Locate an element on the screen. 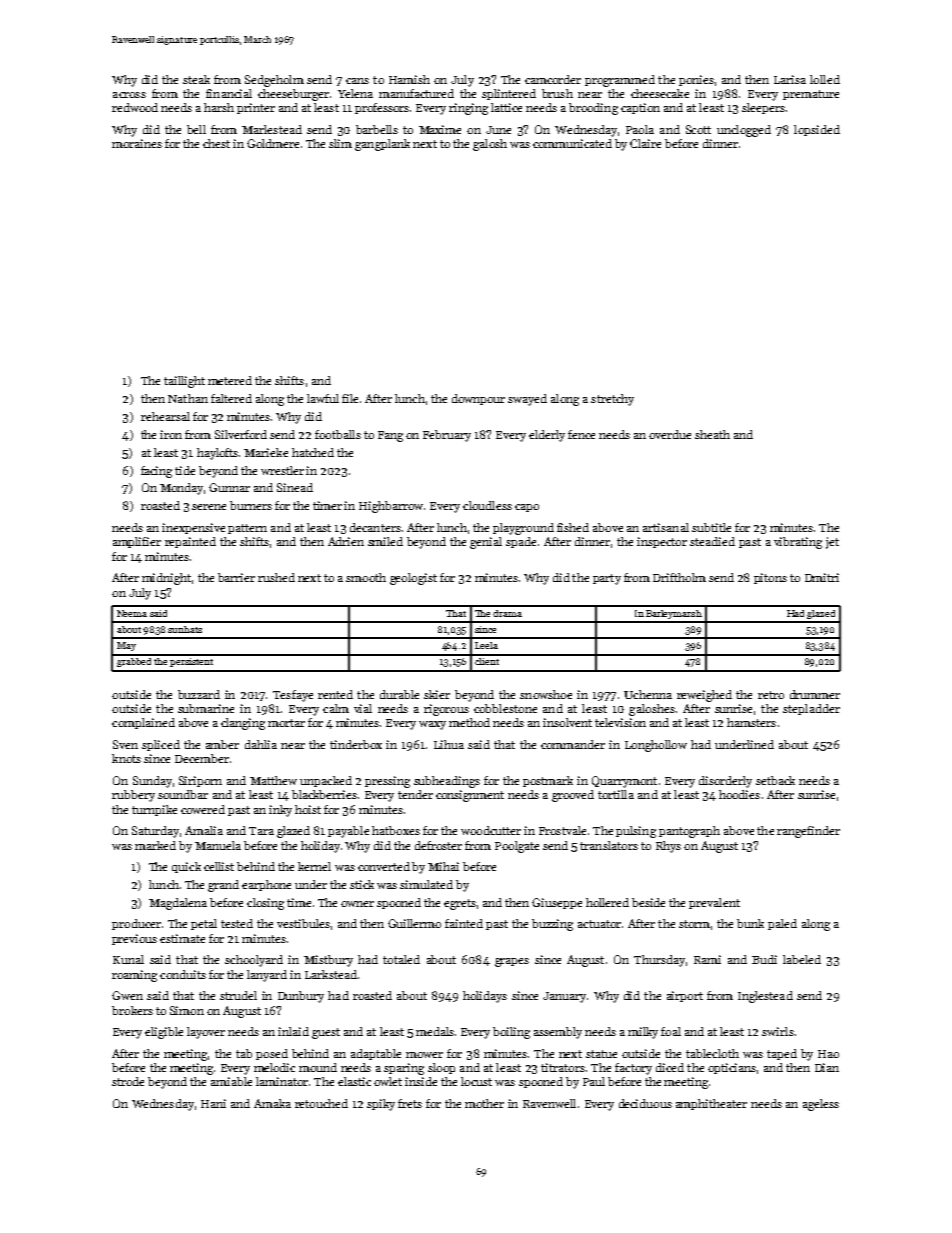  milky is located at coordinates (643, 1033).
